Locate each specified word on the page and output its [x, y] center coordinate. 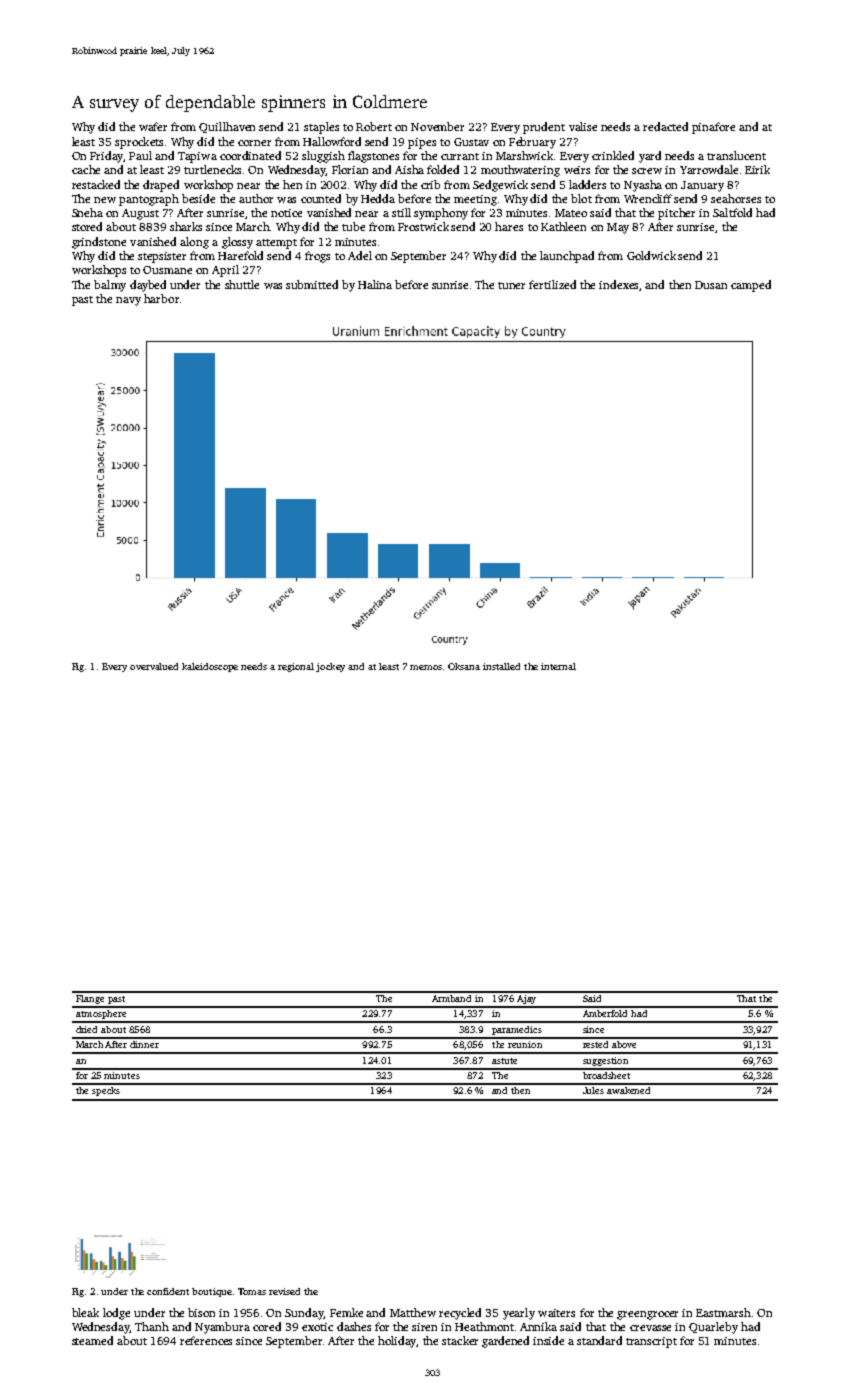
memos [426, 667]
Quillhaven [227, 127]
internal [558, 666]
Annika [538, 1326]
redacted [665, 126]
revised [284, 1291]
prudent [544, 128]
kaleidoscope [210, 667]
